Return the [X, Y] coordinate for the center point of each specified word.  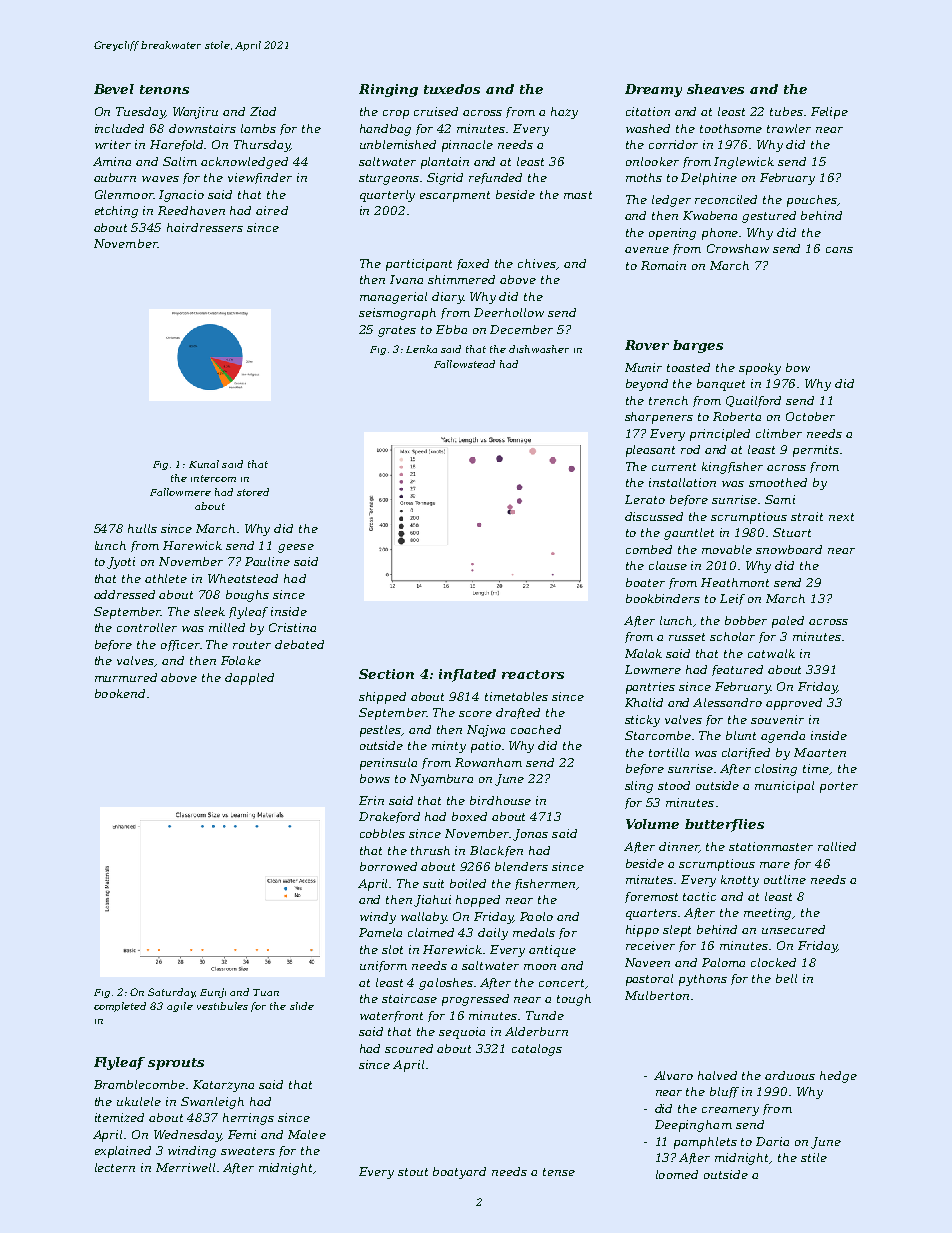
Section [386, 674]
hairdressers [205, 227]
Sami [780, 499]
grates [397, 331]
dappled [249, 679]
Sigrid [445, 179]
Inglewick [744, 163]
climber [779, 433]
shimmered [461, 279]
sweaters [248, 1151]
